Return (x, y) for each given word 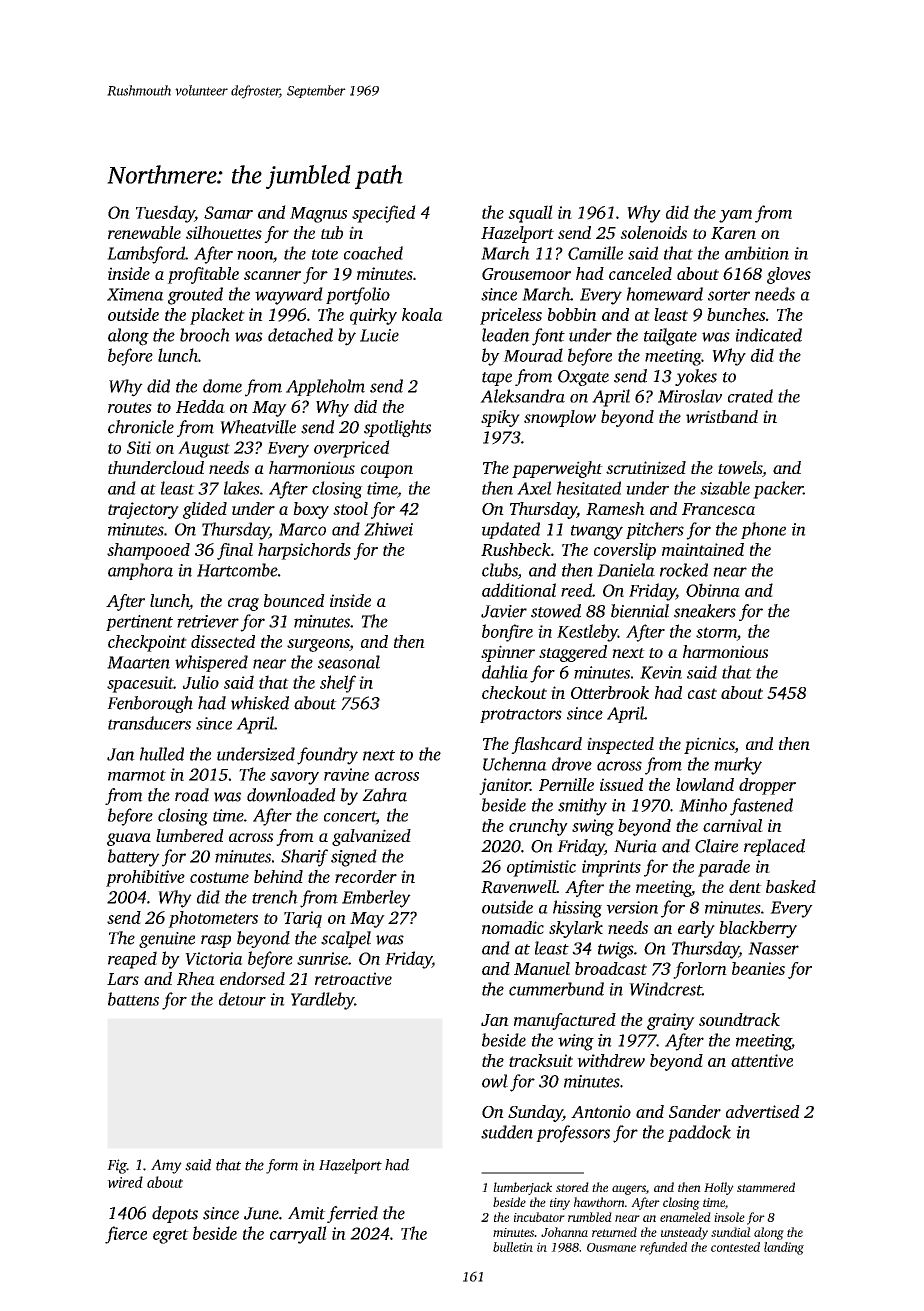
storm (716, 632)
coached (373, 253)
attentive (762, 1060)
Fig (117, 1166)
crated (750, 396)
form (282, 1166)
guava (129, 839)
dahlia (505, 672)
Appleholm (325, 387)
